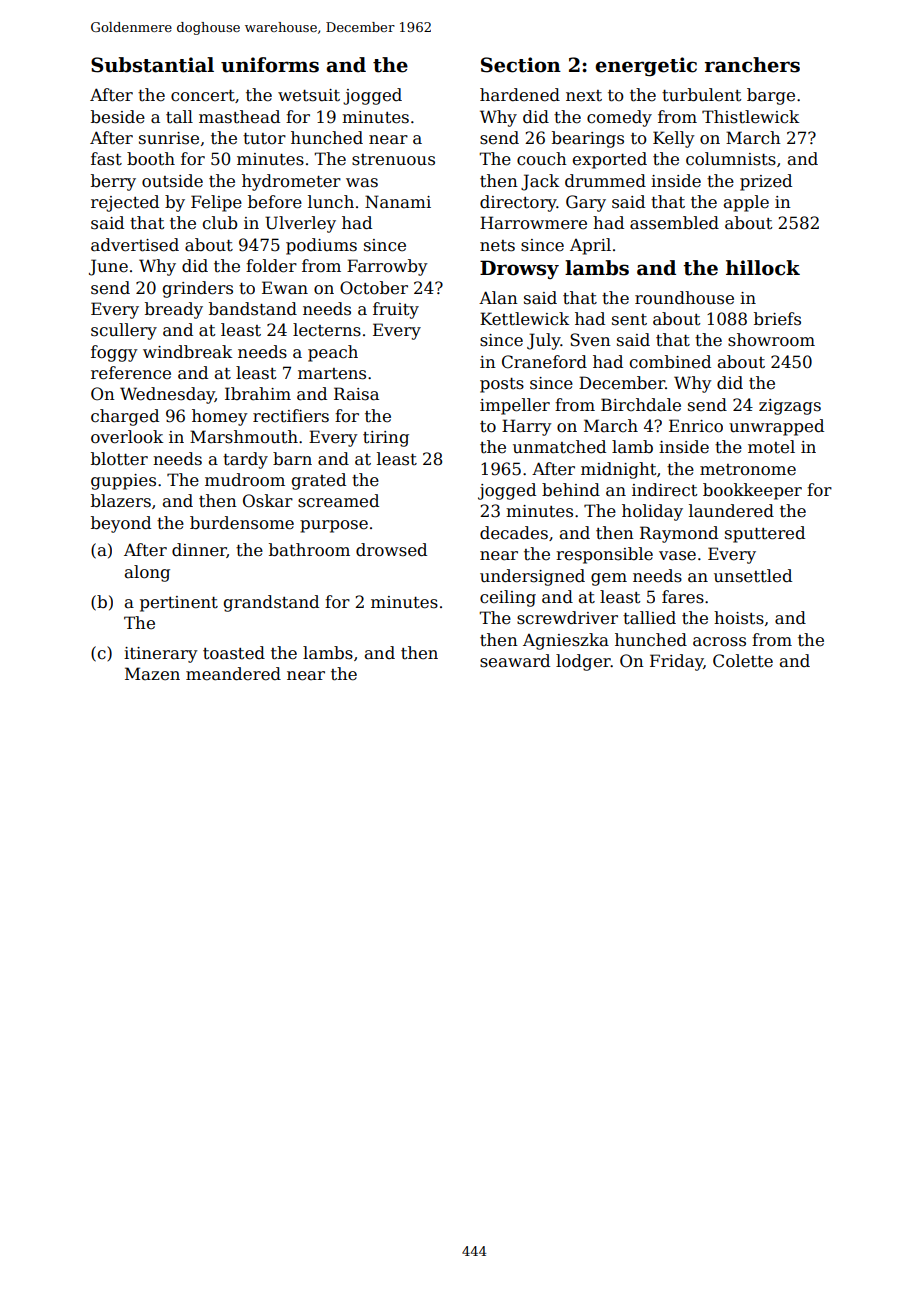 This screenshot has height=1308, width=924. I want to click on decades, so click(514, 533).
